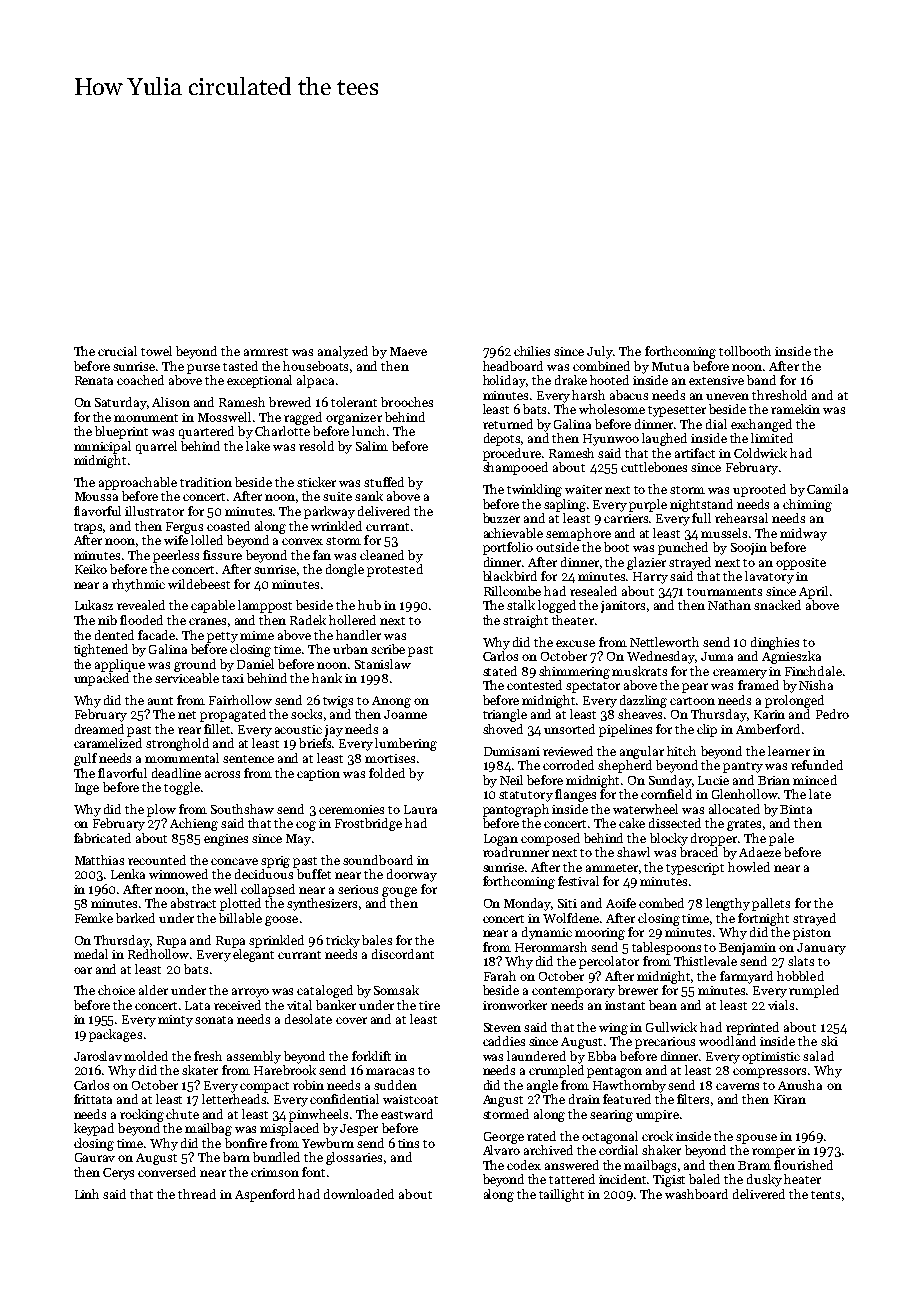 This image has width=924, height=1308. What do you see at coordinates (661, 657) in the image?
I see `Wednesday` at bounding box center [661, 657].
